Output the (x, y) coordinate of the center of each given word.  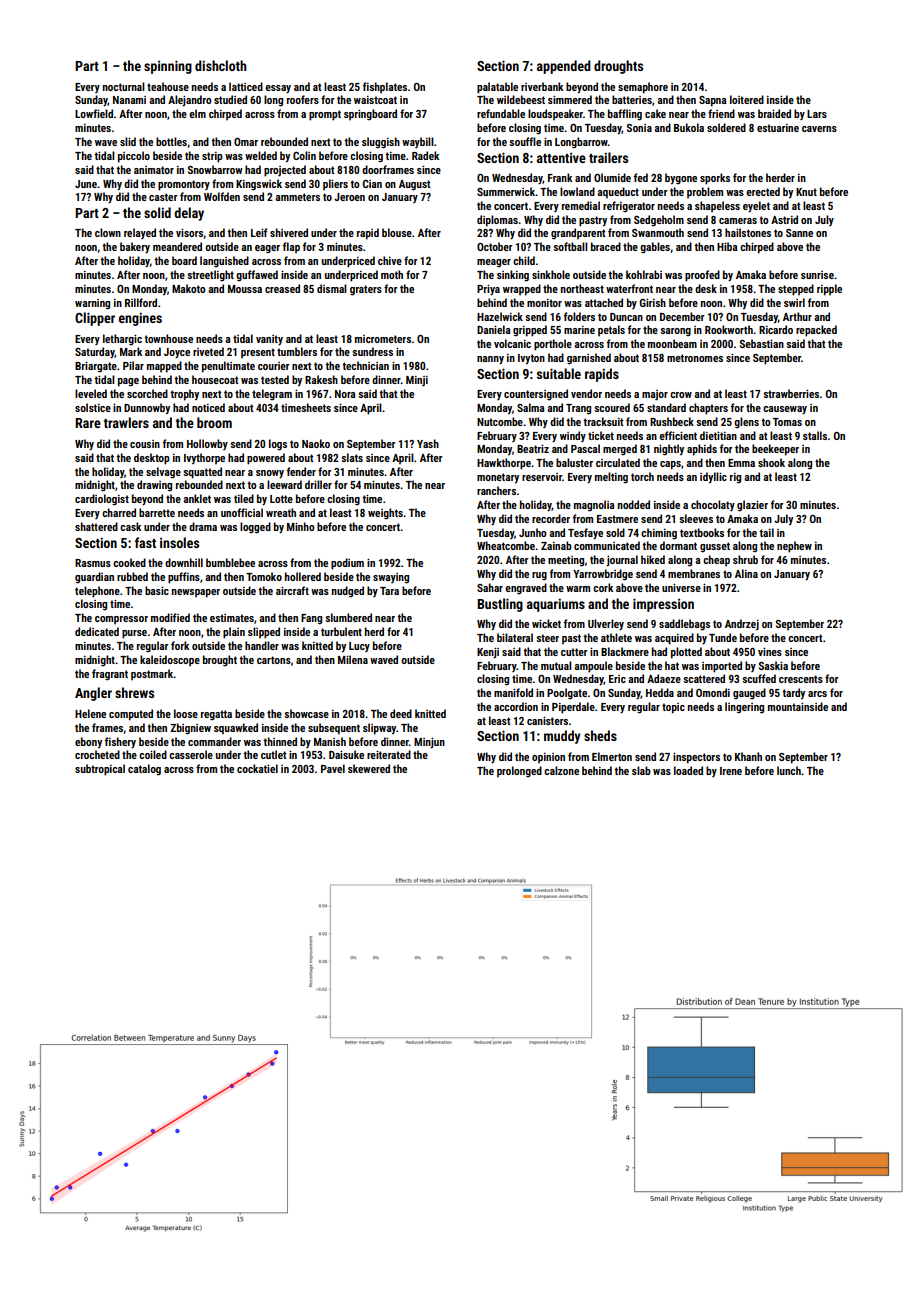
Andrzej (742, 624)
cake (655, 113)
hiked (653, 559)
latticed (246, 86)
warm (578, 589)
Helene (90, 713)
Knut (806, 192)
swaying (391, 578)
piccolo (134, 157)
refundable (501, 113)
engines (140, 319)
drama (203, 526)
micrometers (383, 339)
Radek (425, 155)
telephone (97, 592)
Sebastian (762, 343)
